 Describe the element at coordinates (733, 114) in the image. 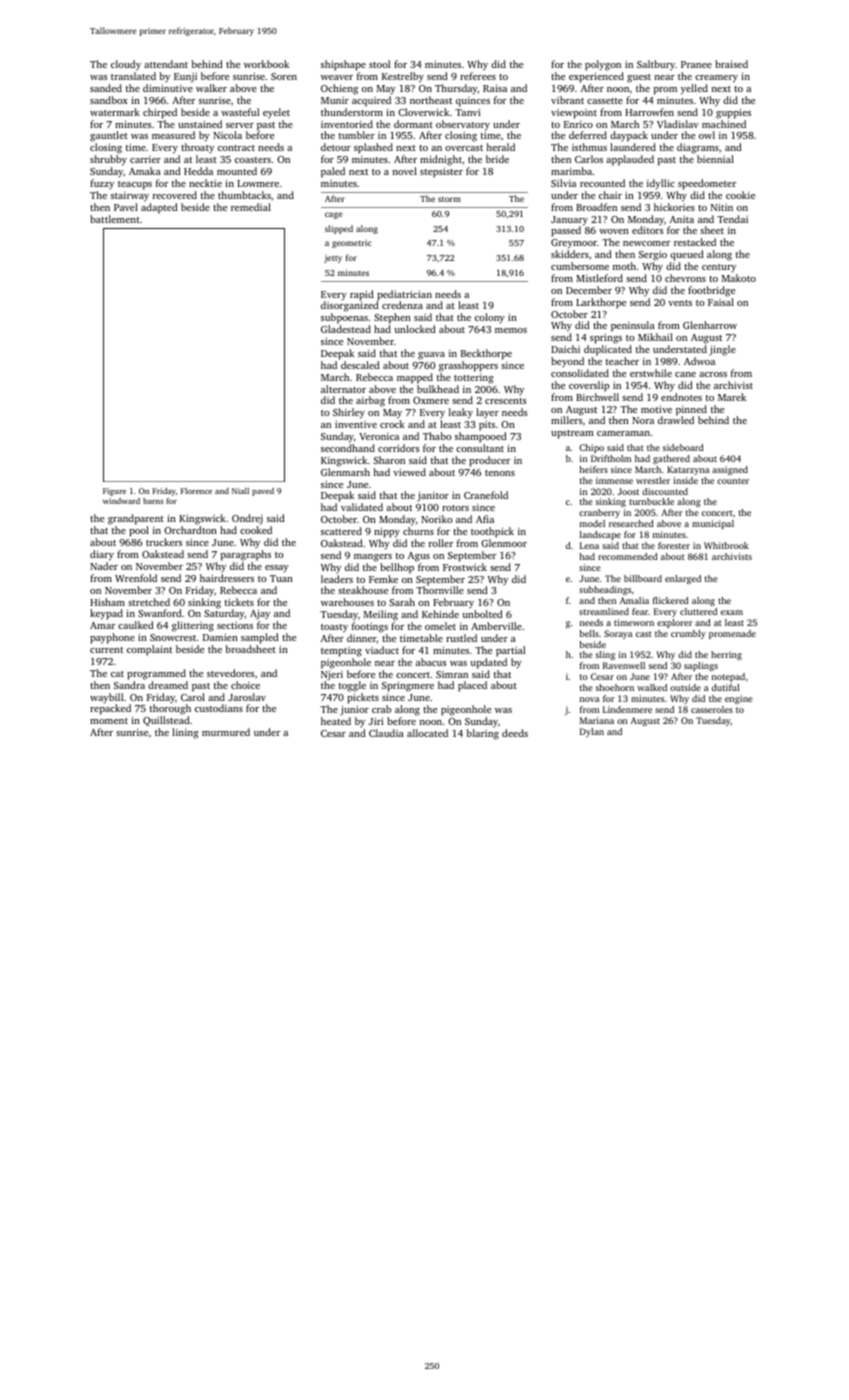

I see `guppies` at that location.
